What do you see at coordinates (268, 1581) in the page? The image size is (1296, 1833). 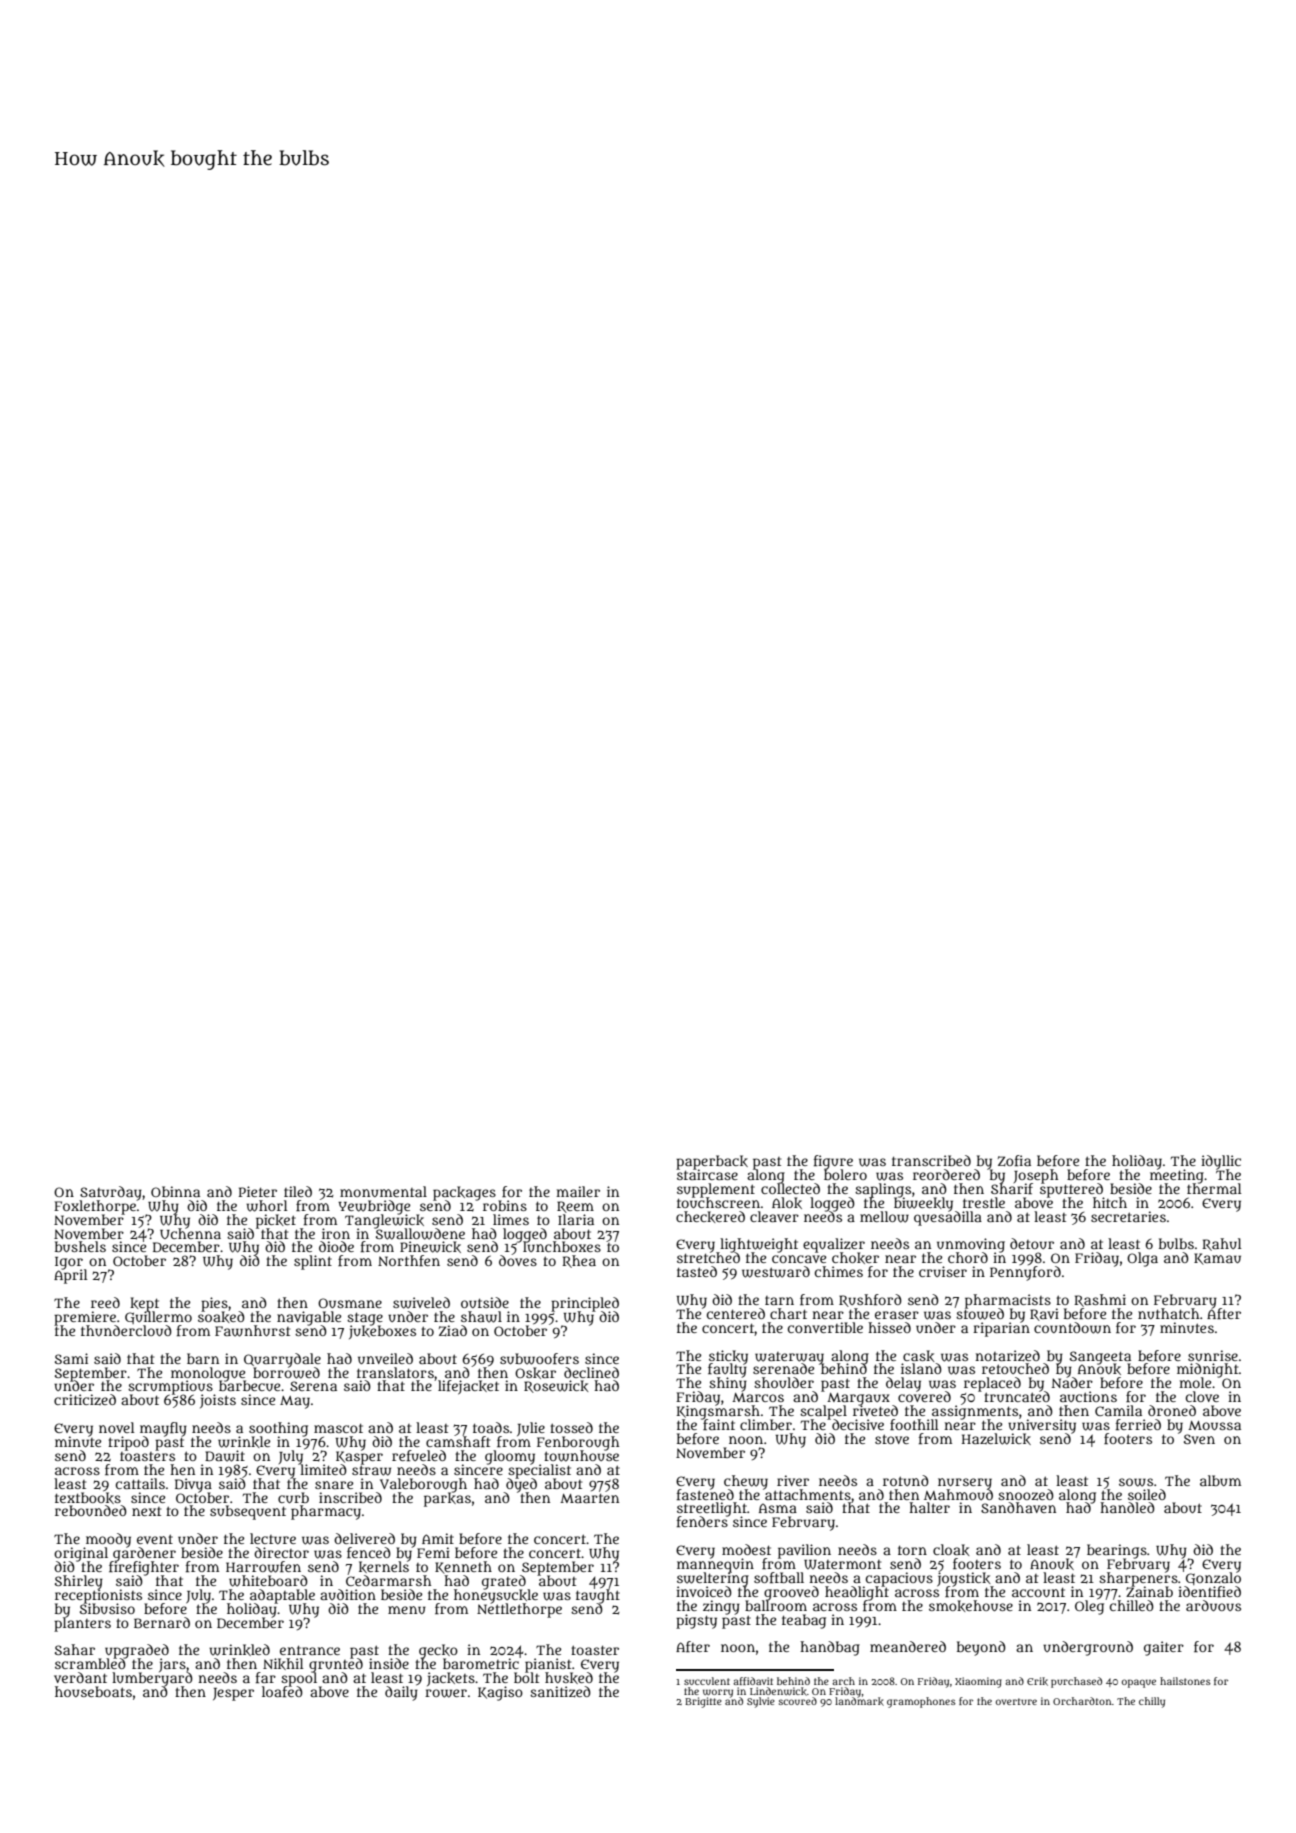 I see `whiteboard` at bounding box center [268, 1581].
